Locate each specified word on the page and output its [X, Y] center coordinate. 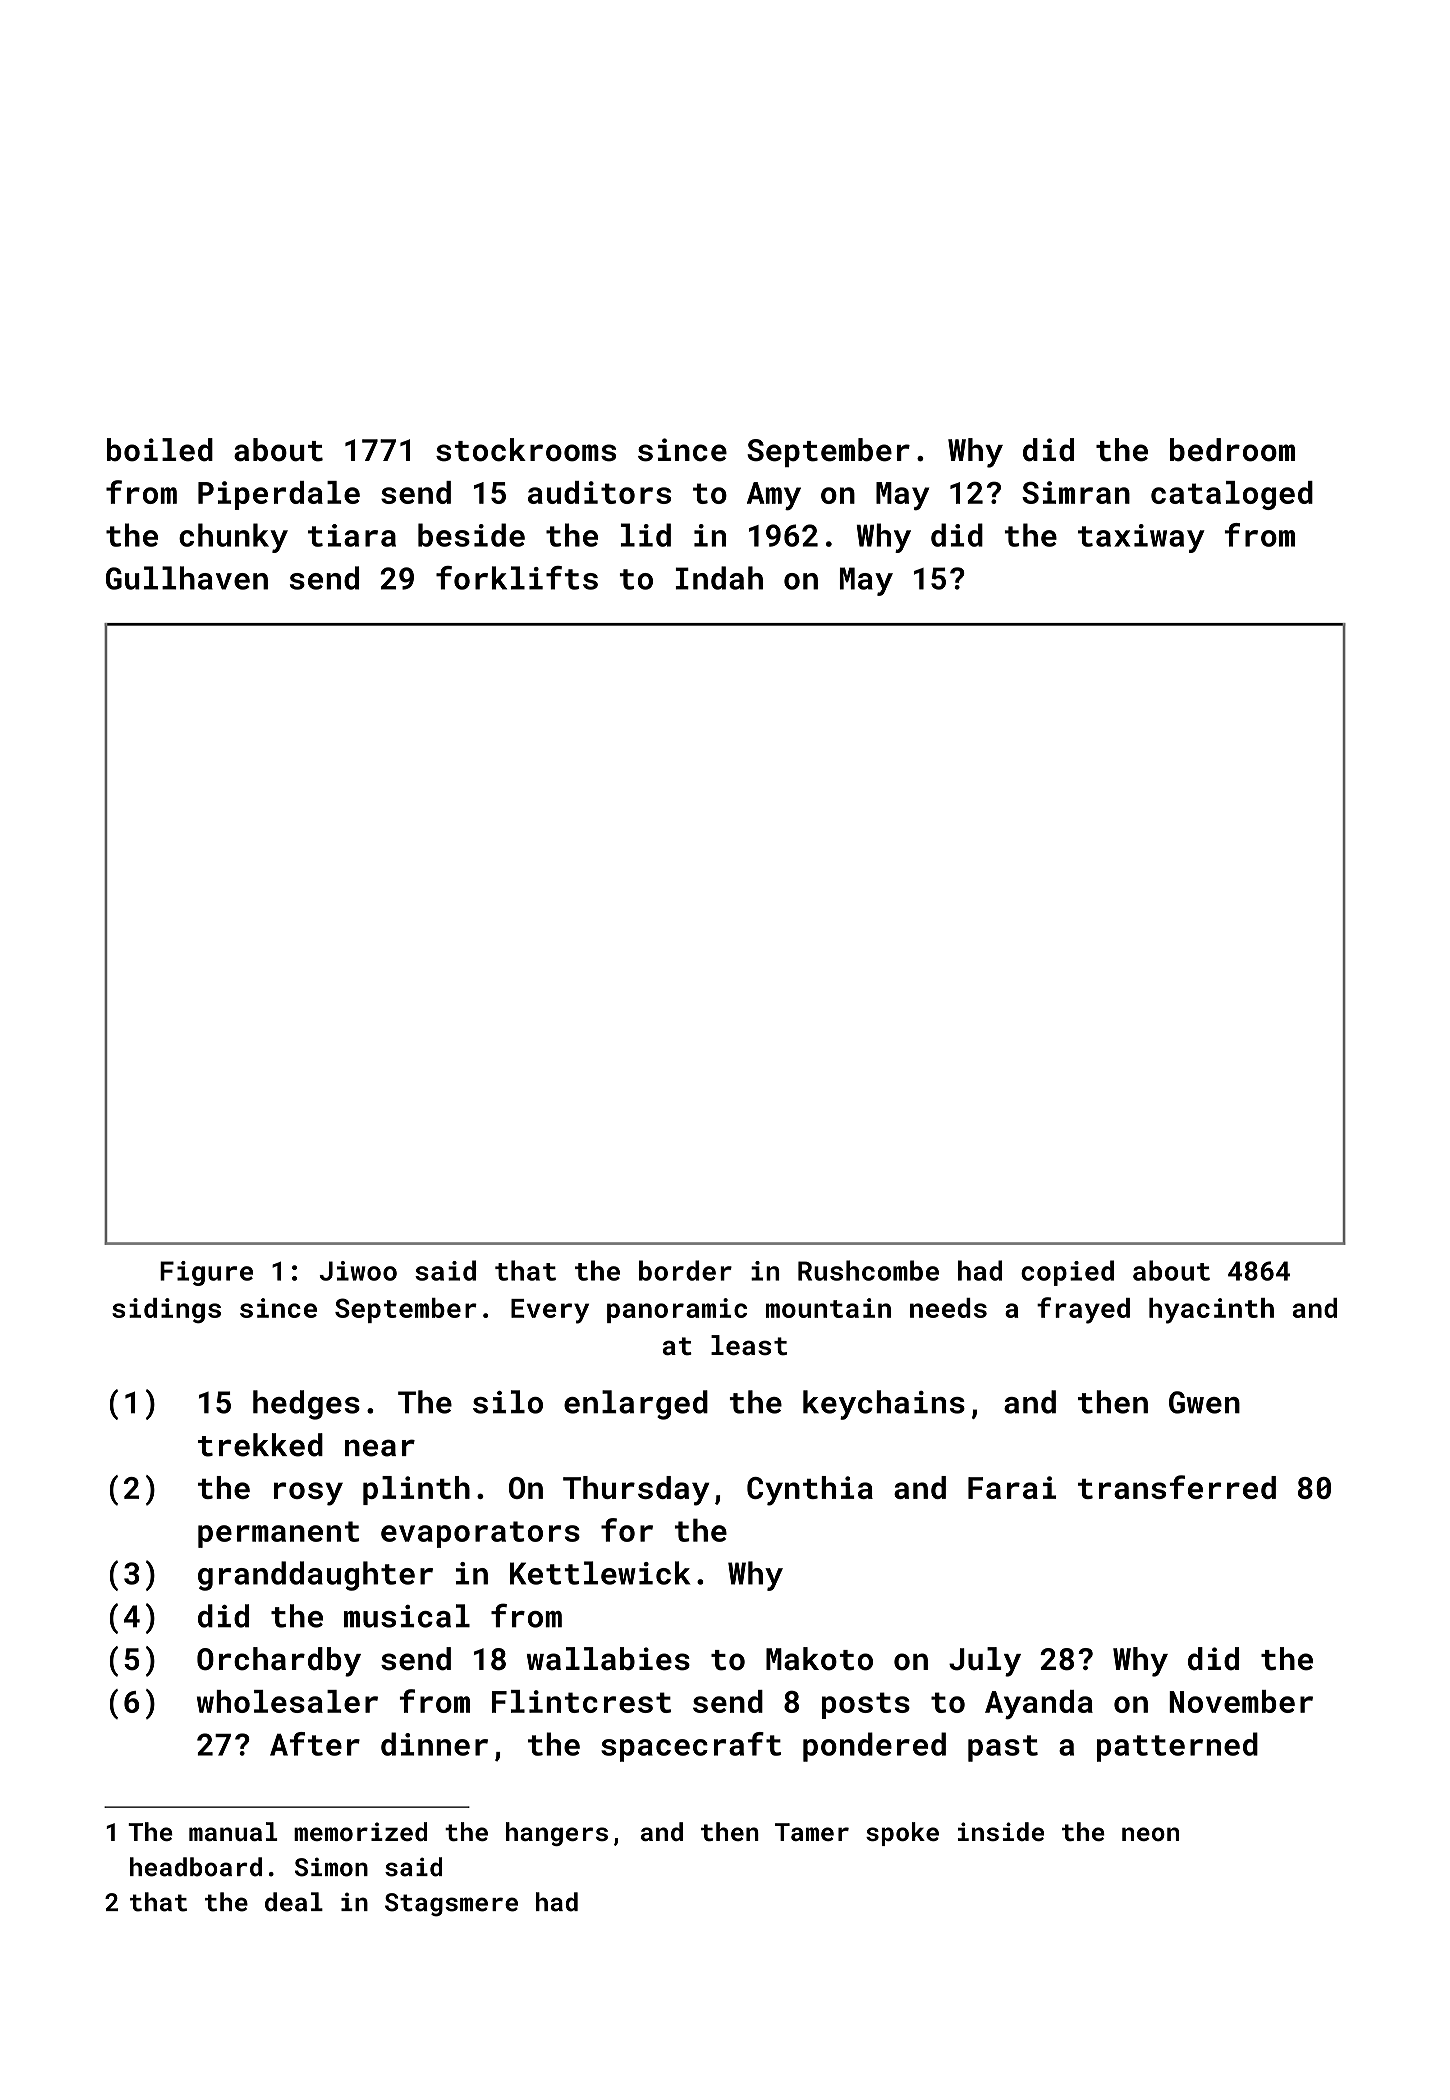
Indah [719, 578]
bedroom [1232, 450]
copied [1067, 1273]
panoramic [677, 1310]
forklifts [517, 578]
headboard [196, 1867]
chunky [233, 538]
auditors [599, 492]
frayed [1083, 1310]
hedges [306, 1405]
